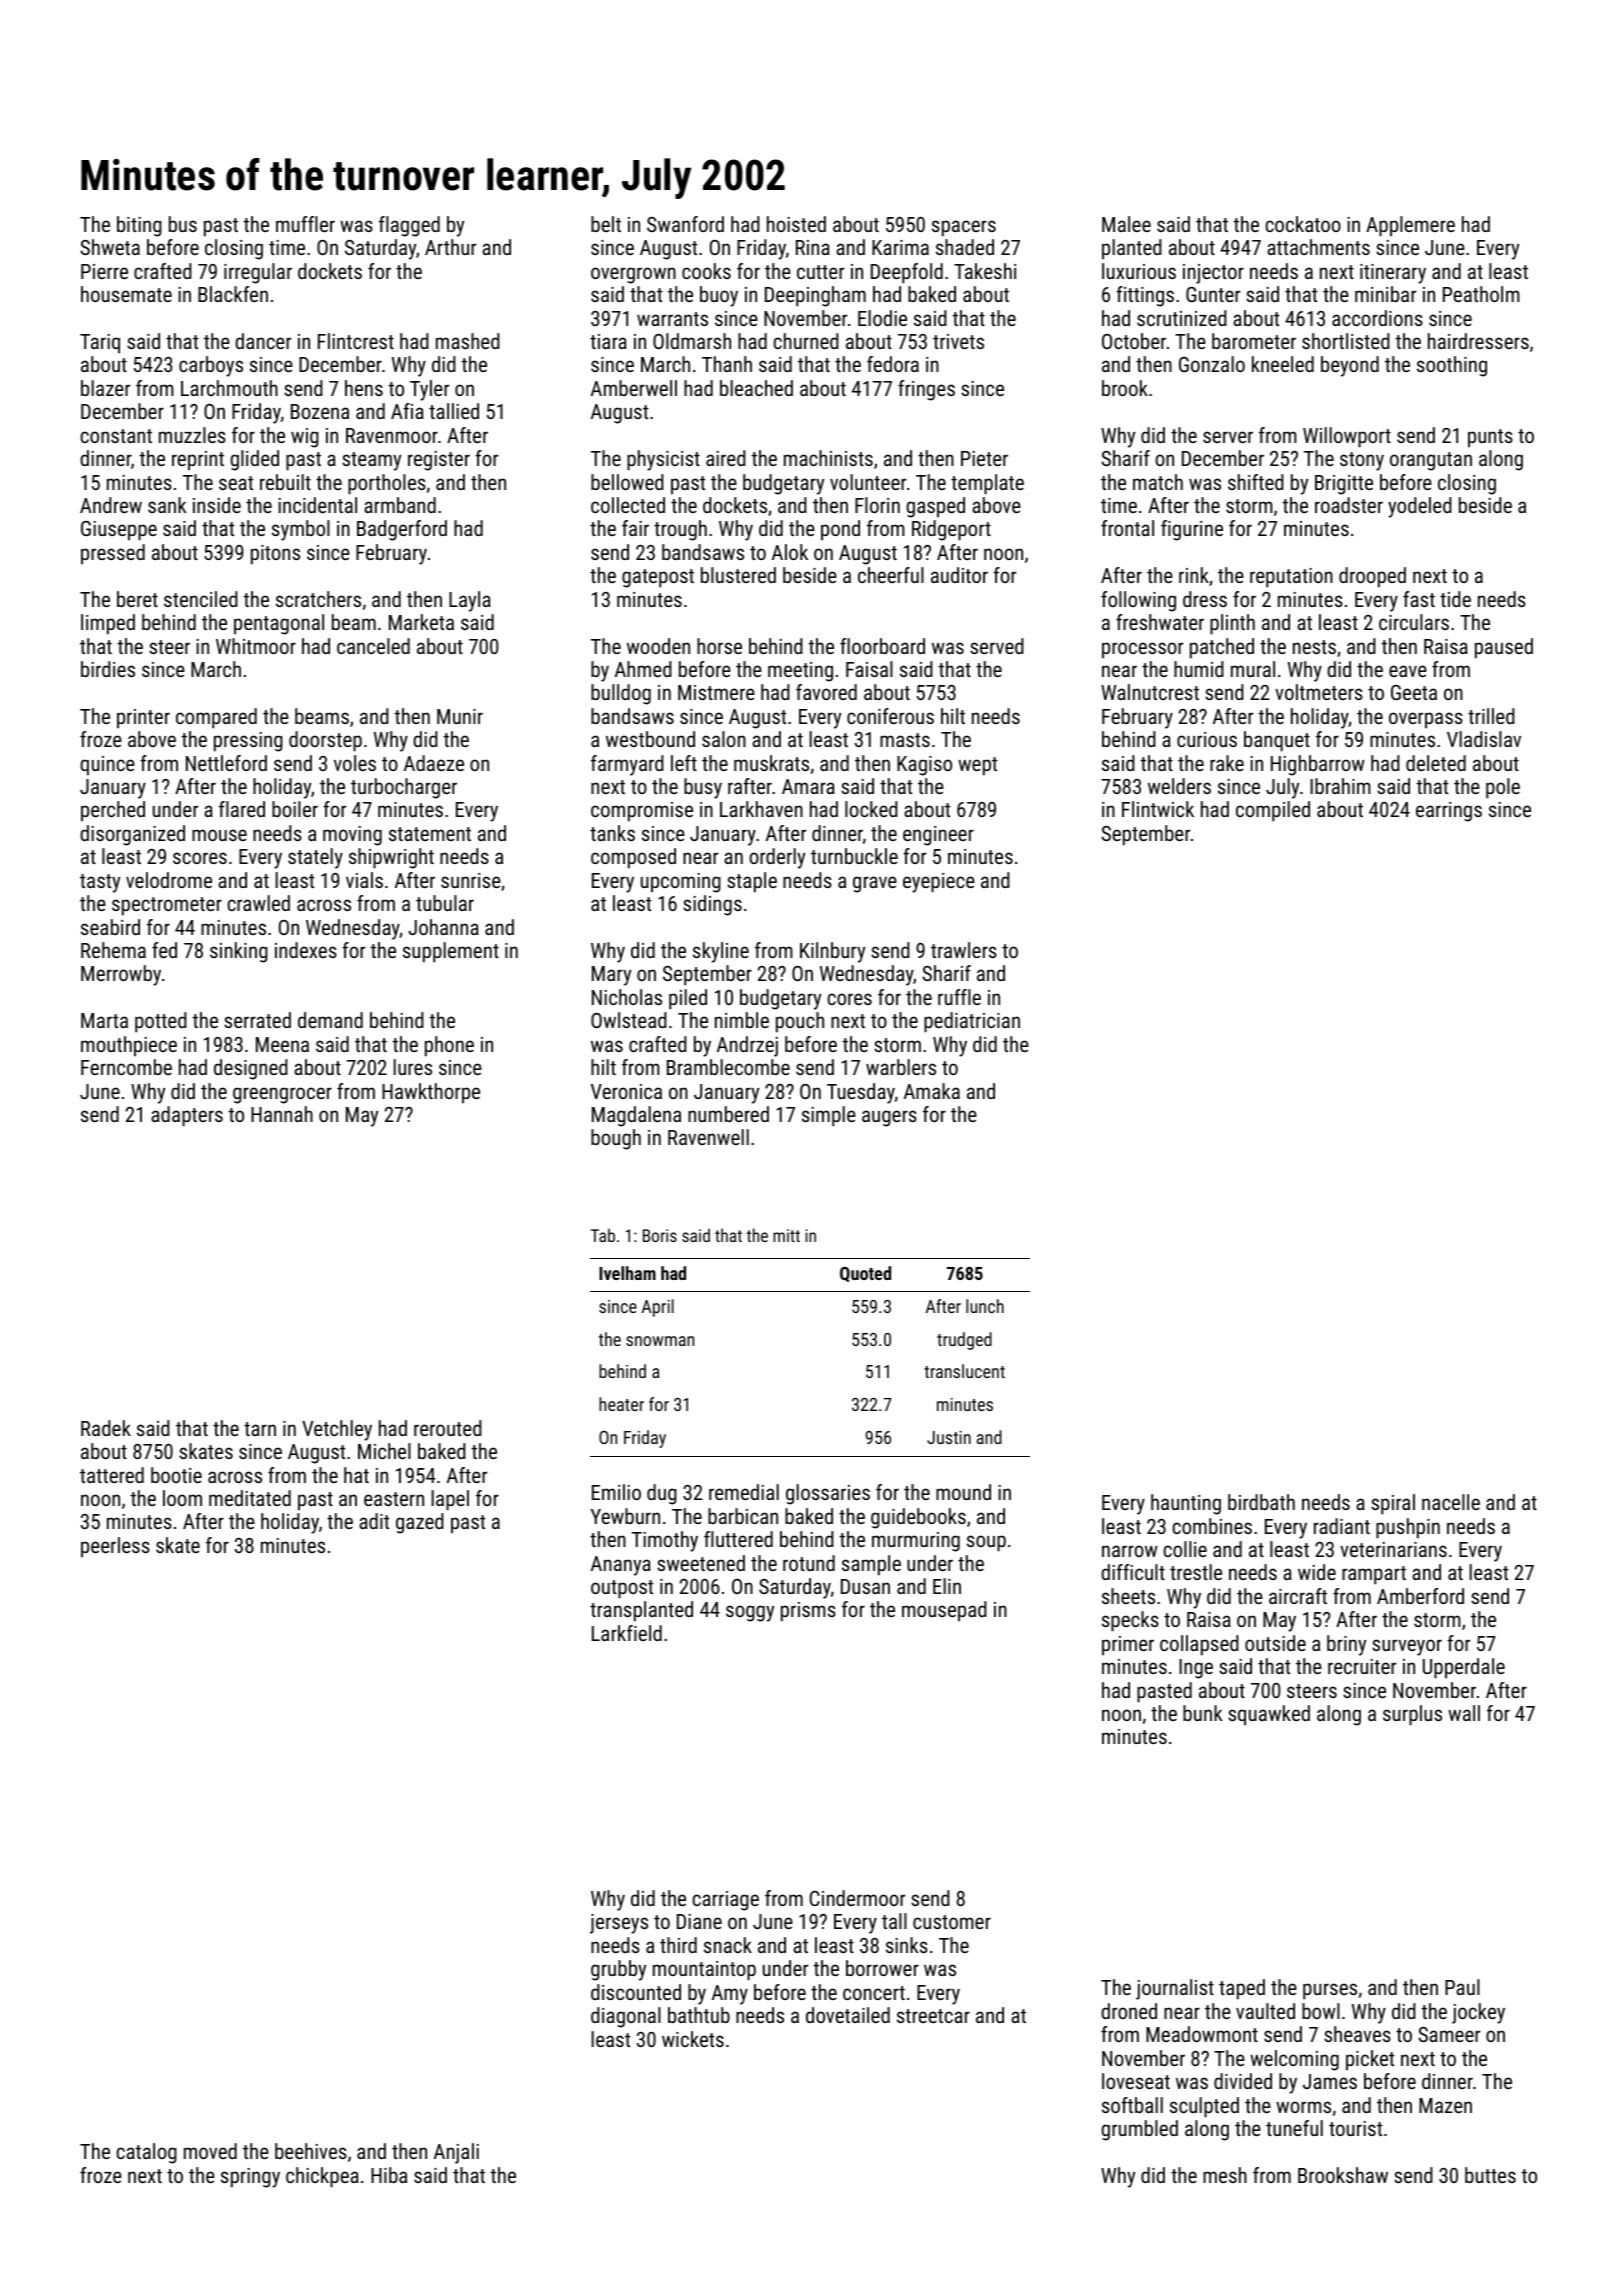 The image size is (1620, 2292). Describe the element at coordinates (1186, 1504) in the image. I see `haunting` at that location.
